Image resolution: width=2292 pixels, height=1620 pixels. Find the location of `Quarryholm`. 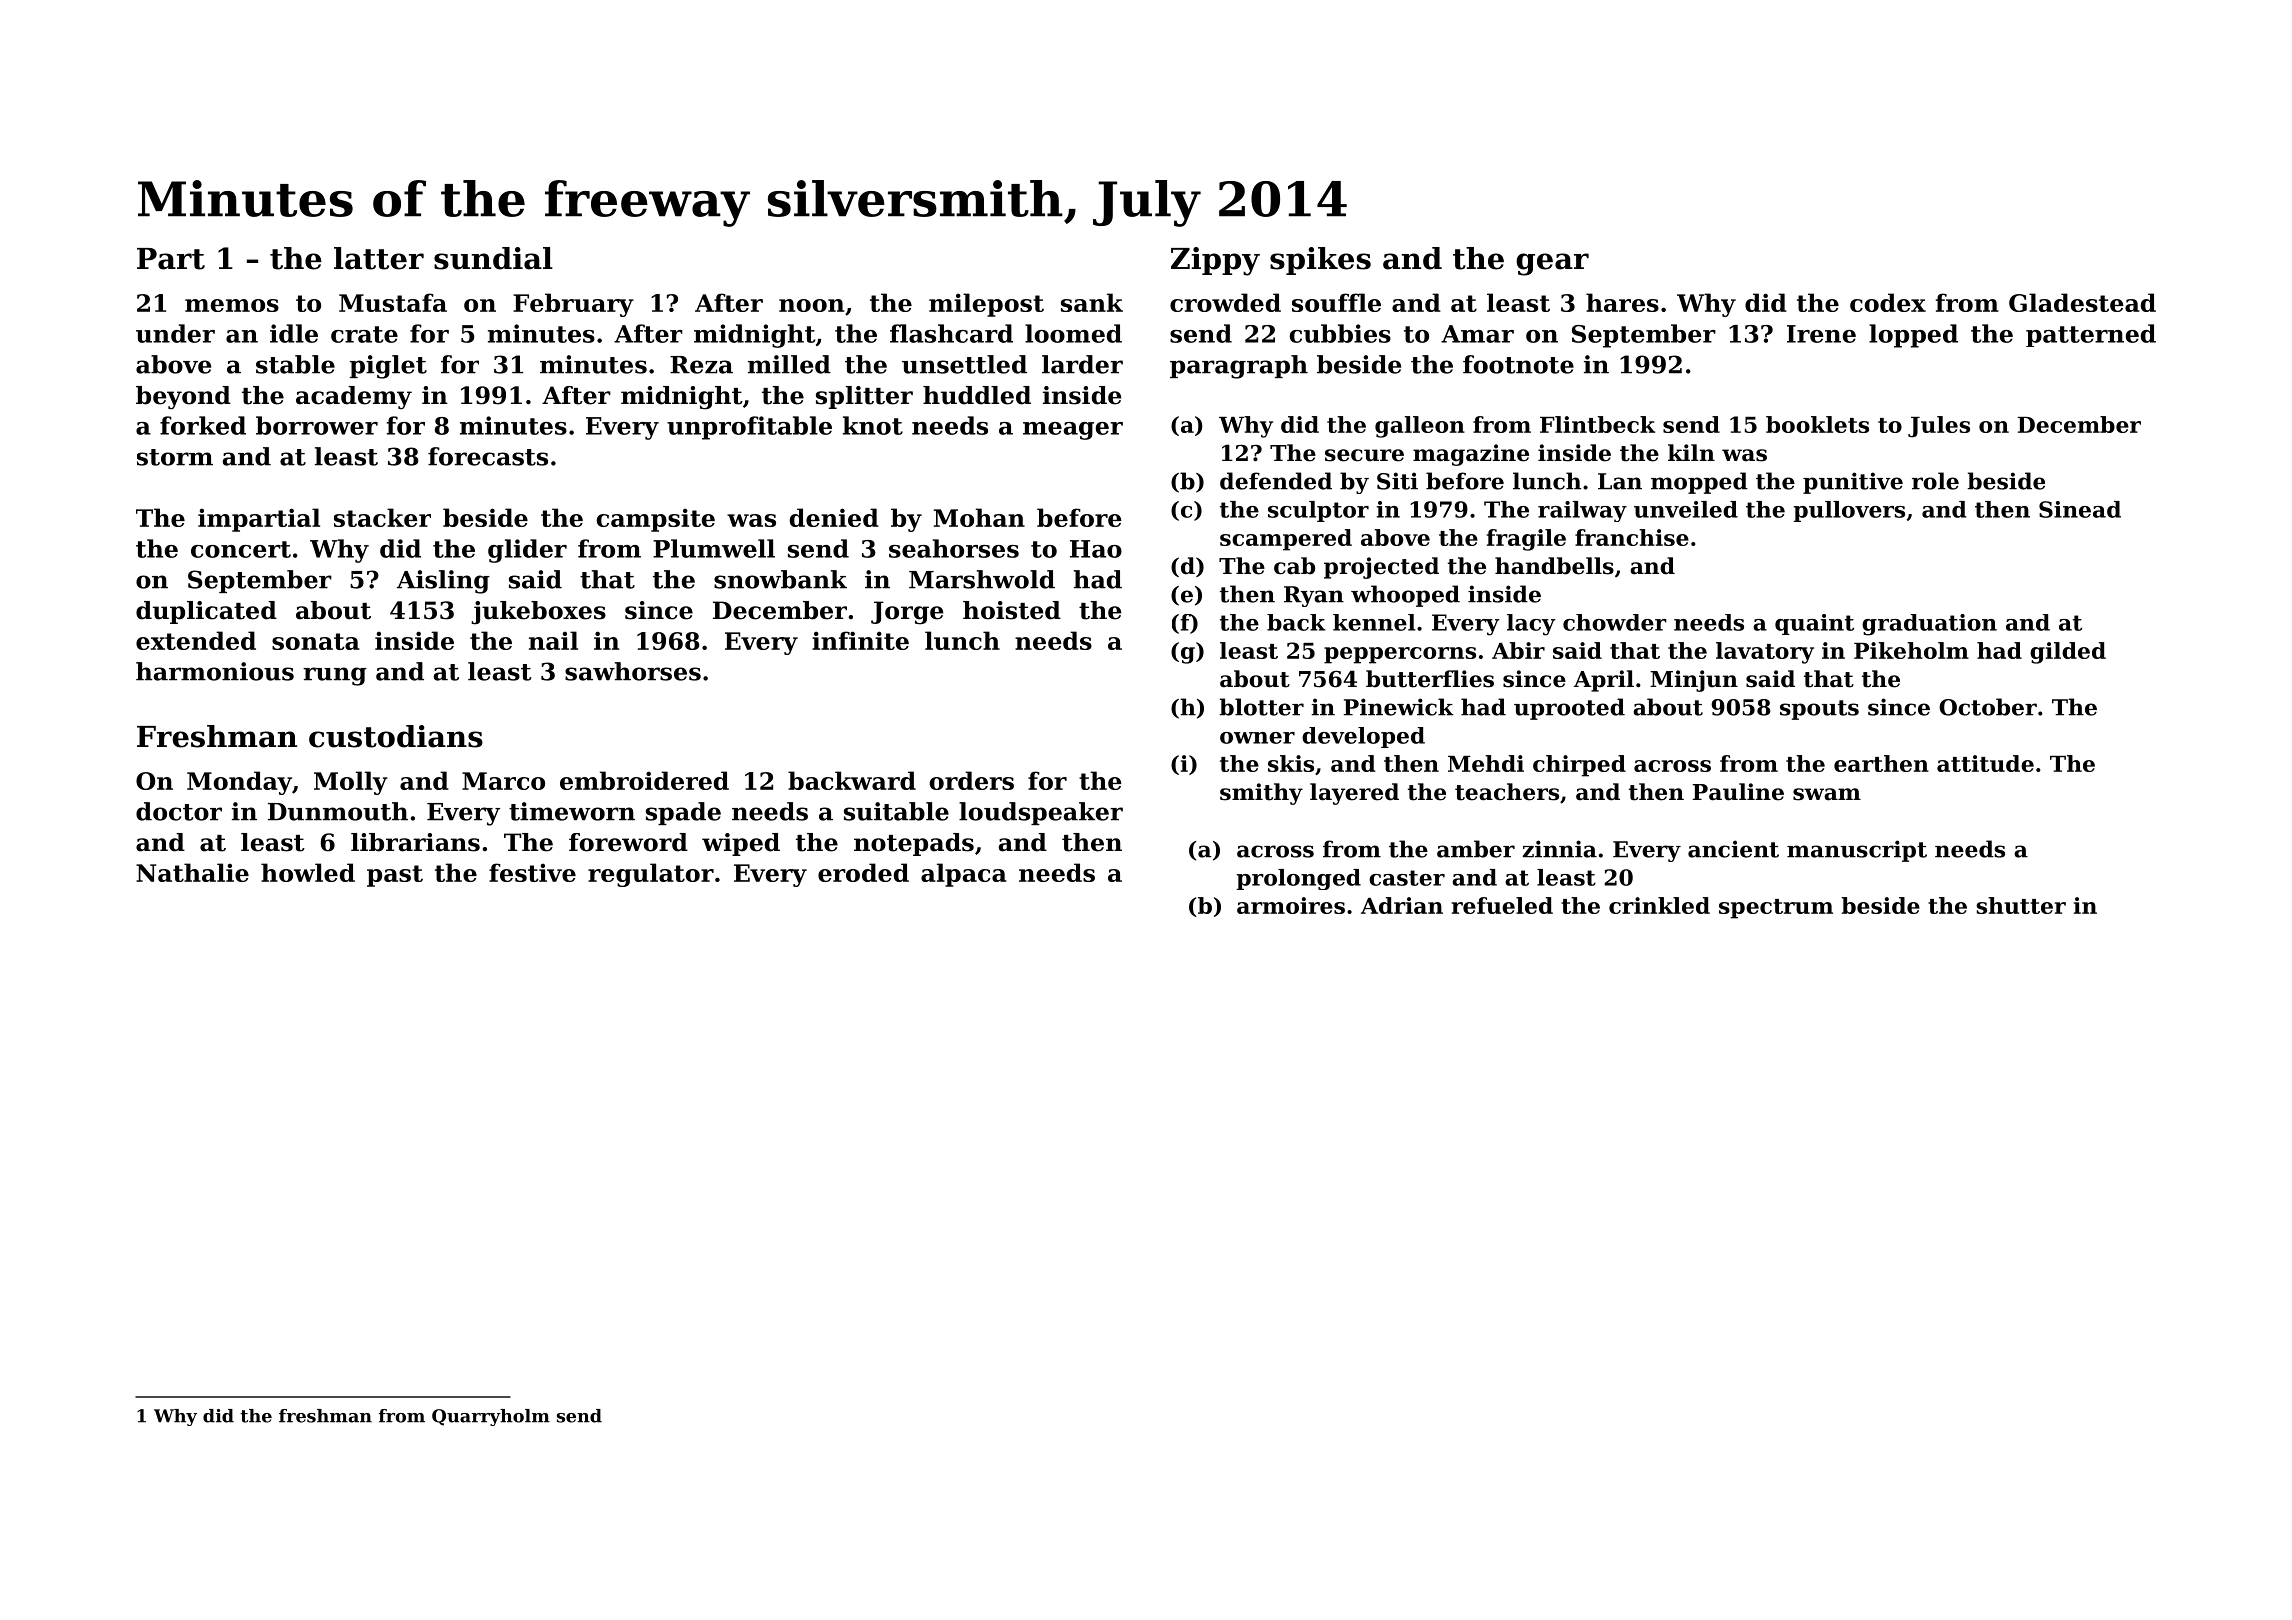

Quarryholm is located at coordinates (491, 1417).
